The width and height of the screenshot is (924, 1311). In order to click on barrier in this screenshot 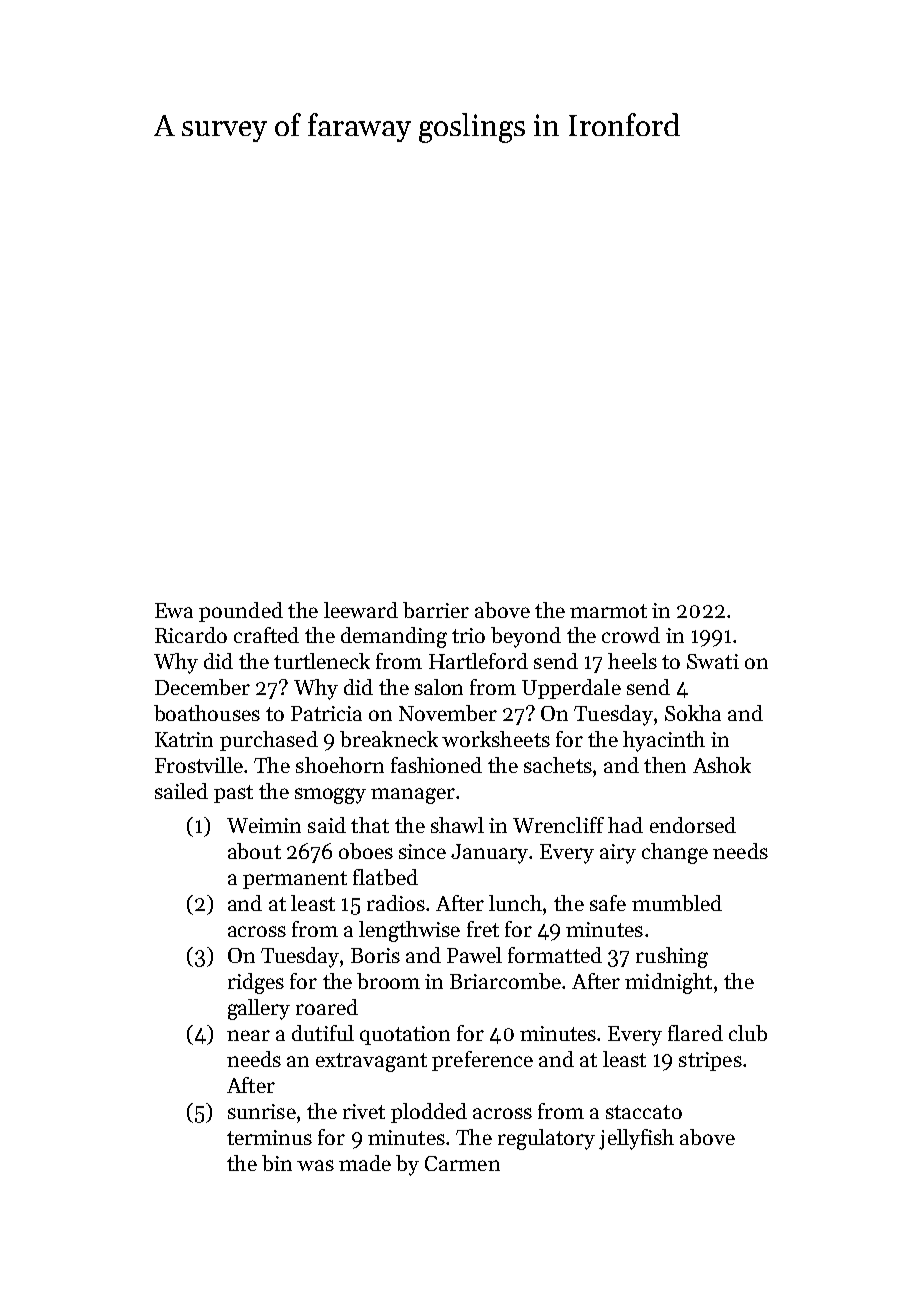, I will do `click(436, 610)`.
